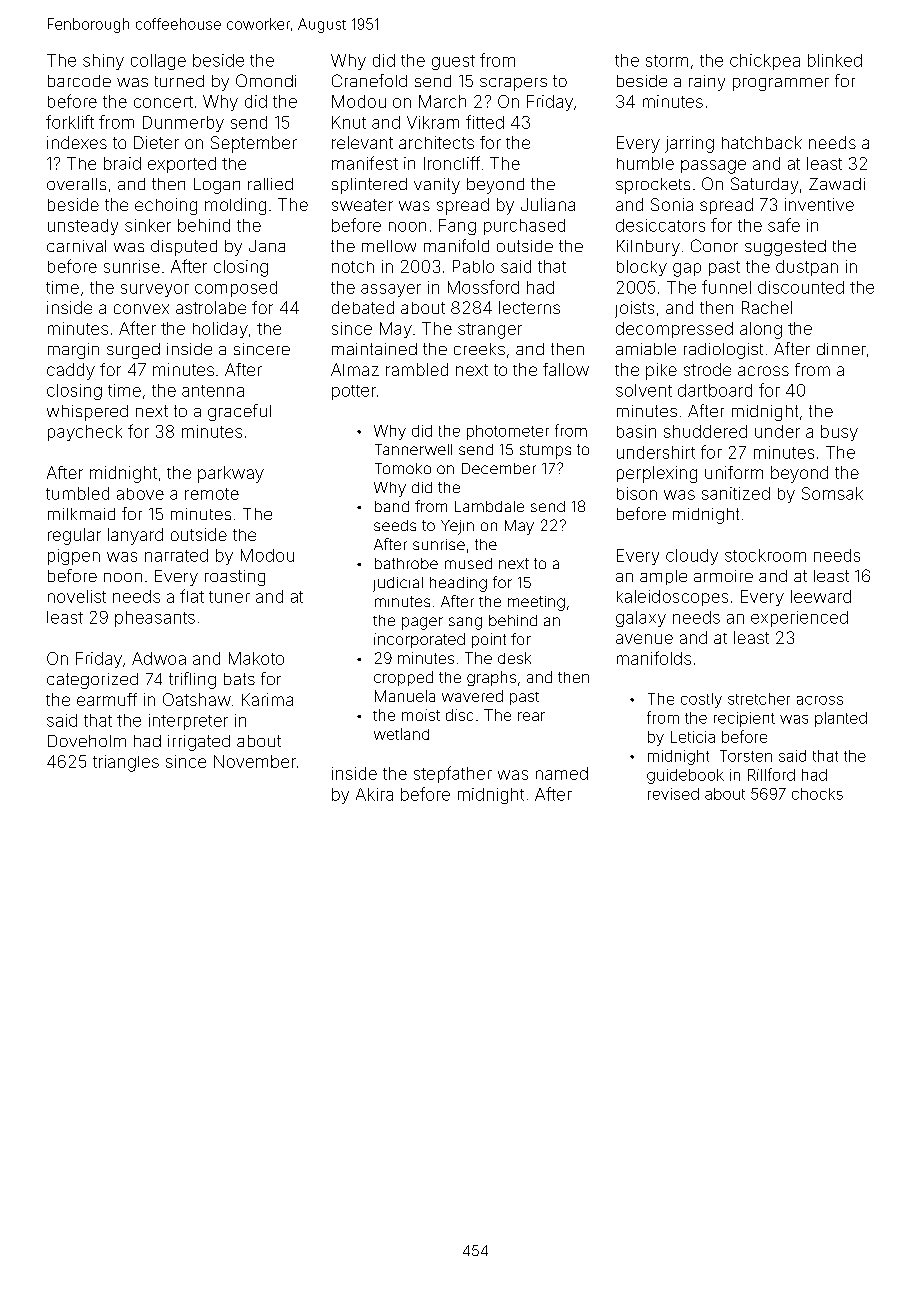 The image size is (924, 1308). Describe the element at coordinates (76, 246) in the image. I see `carnival` at that location.
